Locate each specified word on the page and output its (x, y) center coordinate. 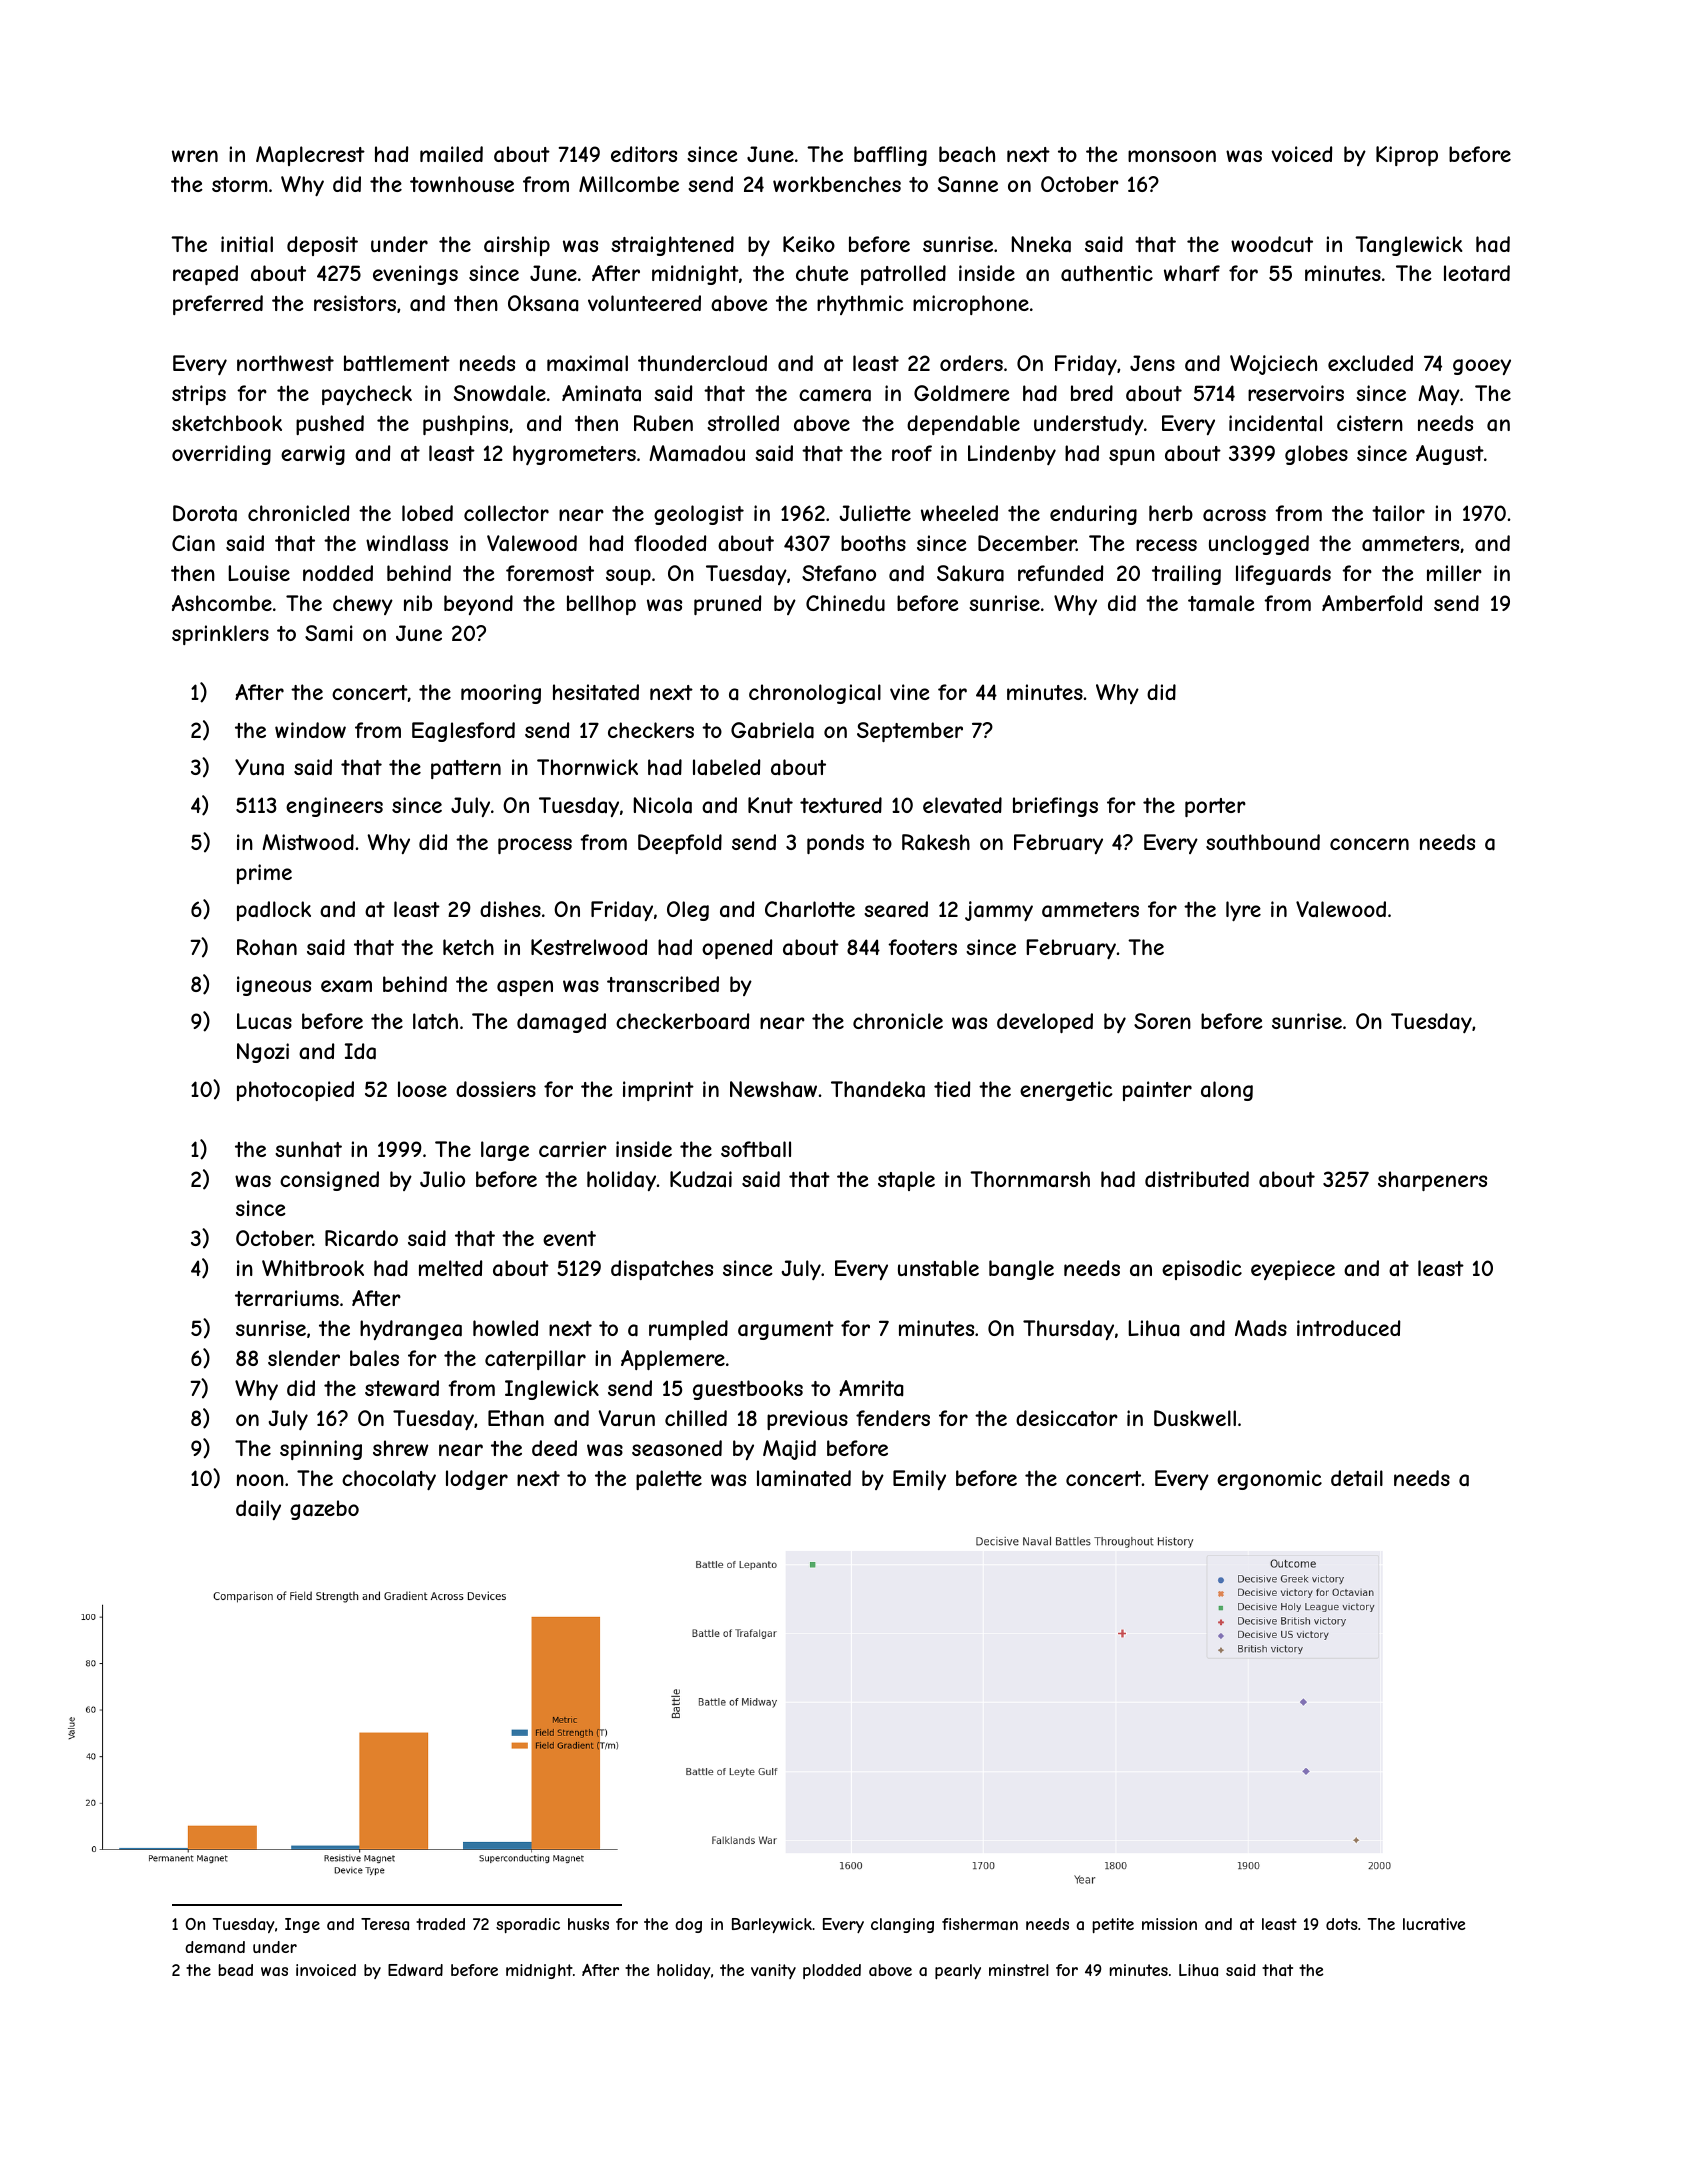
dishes (510, 909)
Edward (415, 1970)
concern (1369, 844)
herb (1171, 513)
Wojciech (1273, 365)
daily (258, 1510)
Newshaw (773, 1089)
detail (1357, 1478)
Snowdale (500, 393)
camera (835, 395)
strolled (743, 423)
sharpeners (1432, 1181)
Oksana (543, 303)
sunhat (308, 1149)
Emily (919, 1480)
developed (1045, 1023)
